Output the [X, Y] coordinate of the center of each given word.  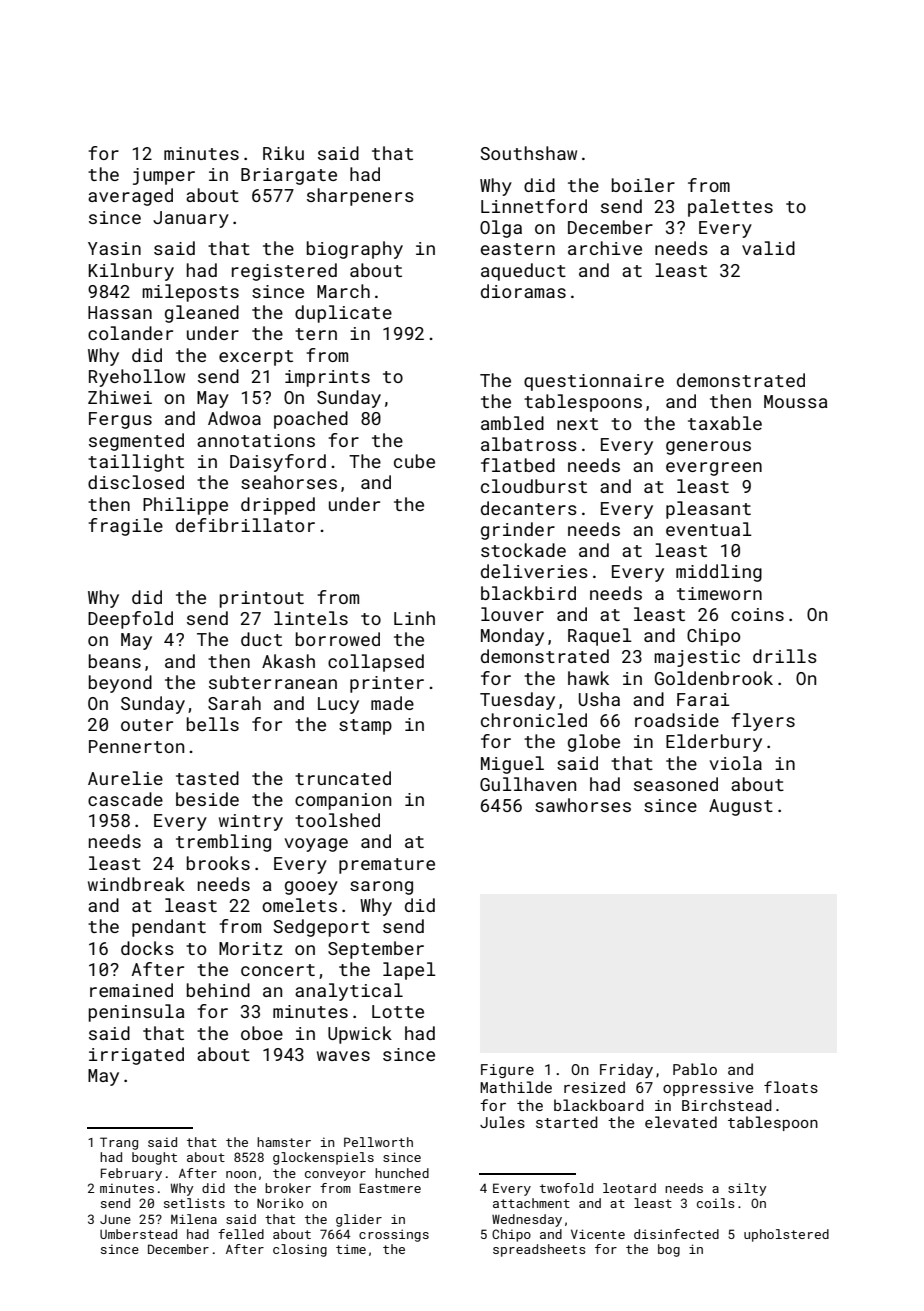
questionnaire [594, 382]
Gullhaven [528, 784]
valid [768, 248]
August [741, 807]
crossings [394, 1235]
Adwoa [234, 418]
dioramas [523, 291]
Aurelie [125, 778]
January [191, 219]
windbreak [136, 884]
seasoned [676, 784]
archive [605, 248]
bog [669, 1250]
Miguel [512, 765]
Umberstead [138, 1234]
